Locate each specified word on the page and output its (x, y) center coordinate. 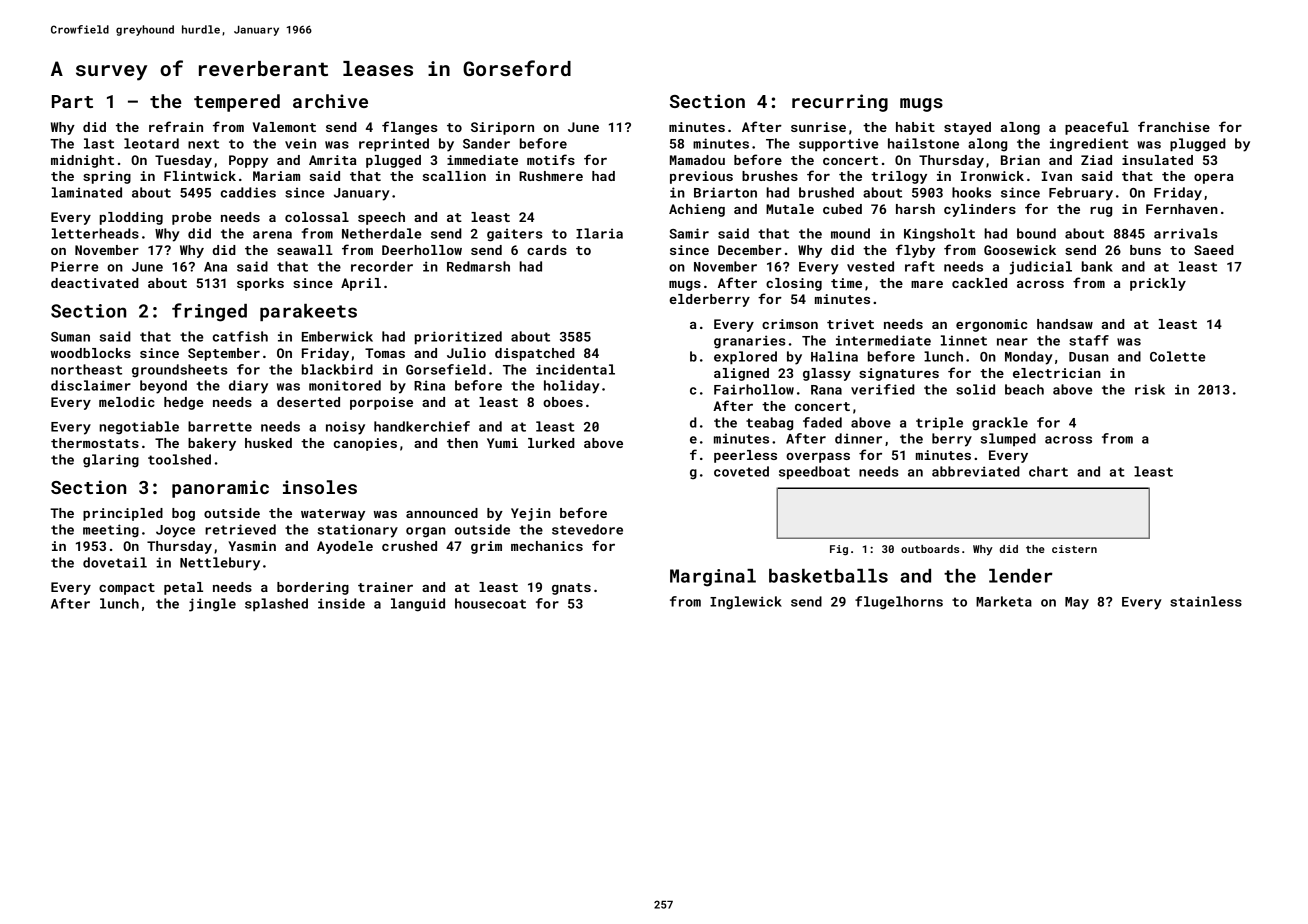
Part (72, 101)
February (1081, 194)
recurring (840, 103)
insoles (320, 487)
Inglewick (746, 603)
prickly (1158, 284)
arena (272, 235)
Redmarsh (478, 266)
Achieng (697, 210)
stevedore (587, 529)
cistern (1074, 549)
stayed (967, 128)
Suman (70, 337)
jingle (212, 605)
